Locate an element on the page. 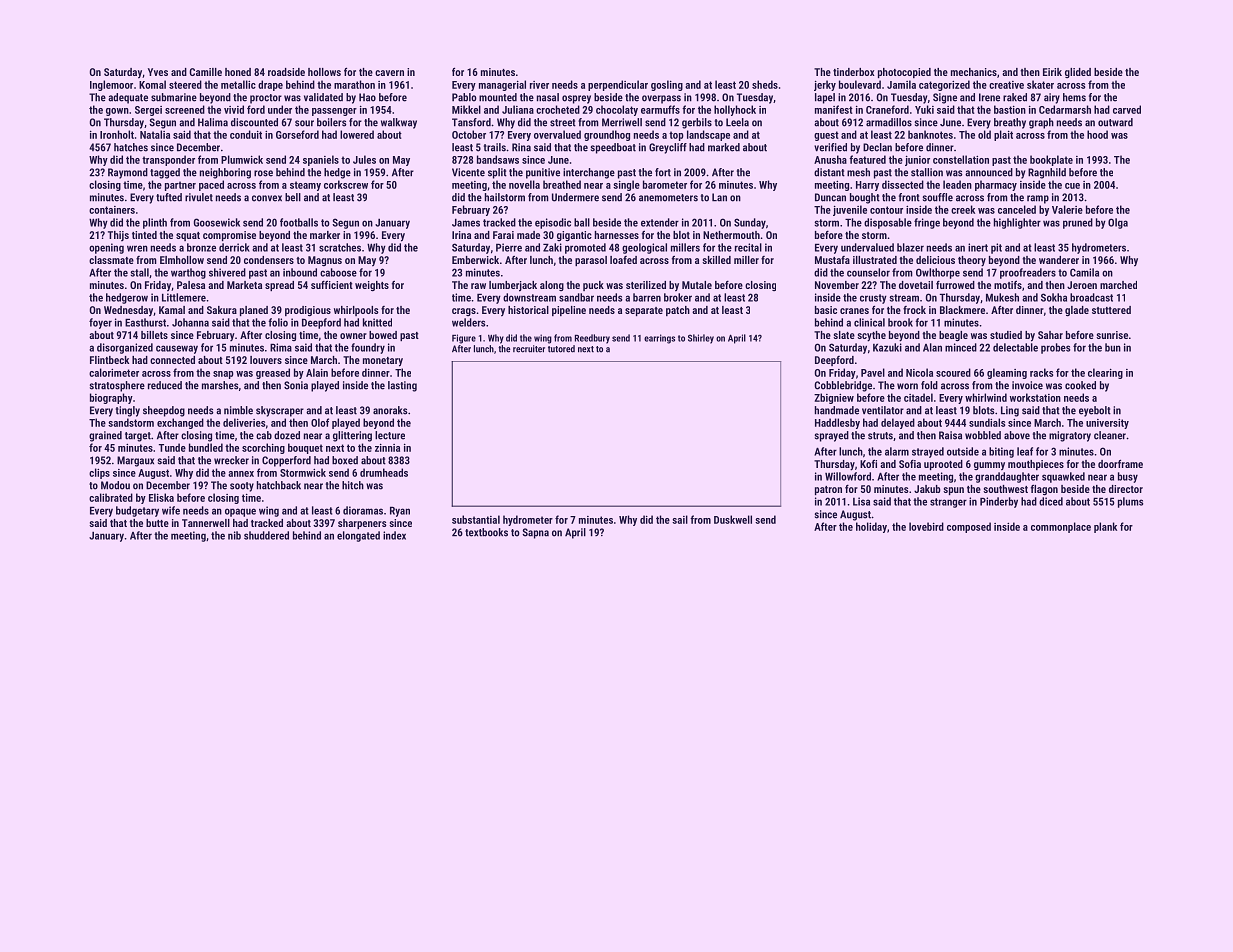 The height and width of the image is (952, 1233). Signe is located at coordinates (945, 98).
